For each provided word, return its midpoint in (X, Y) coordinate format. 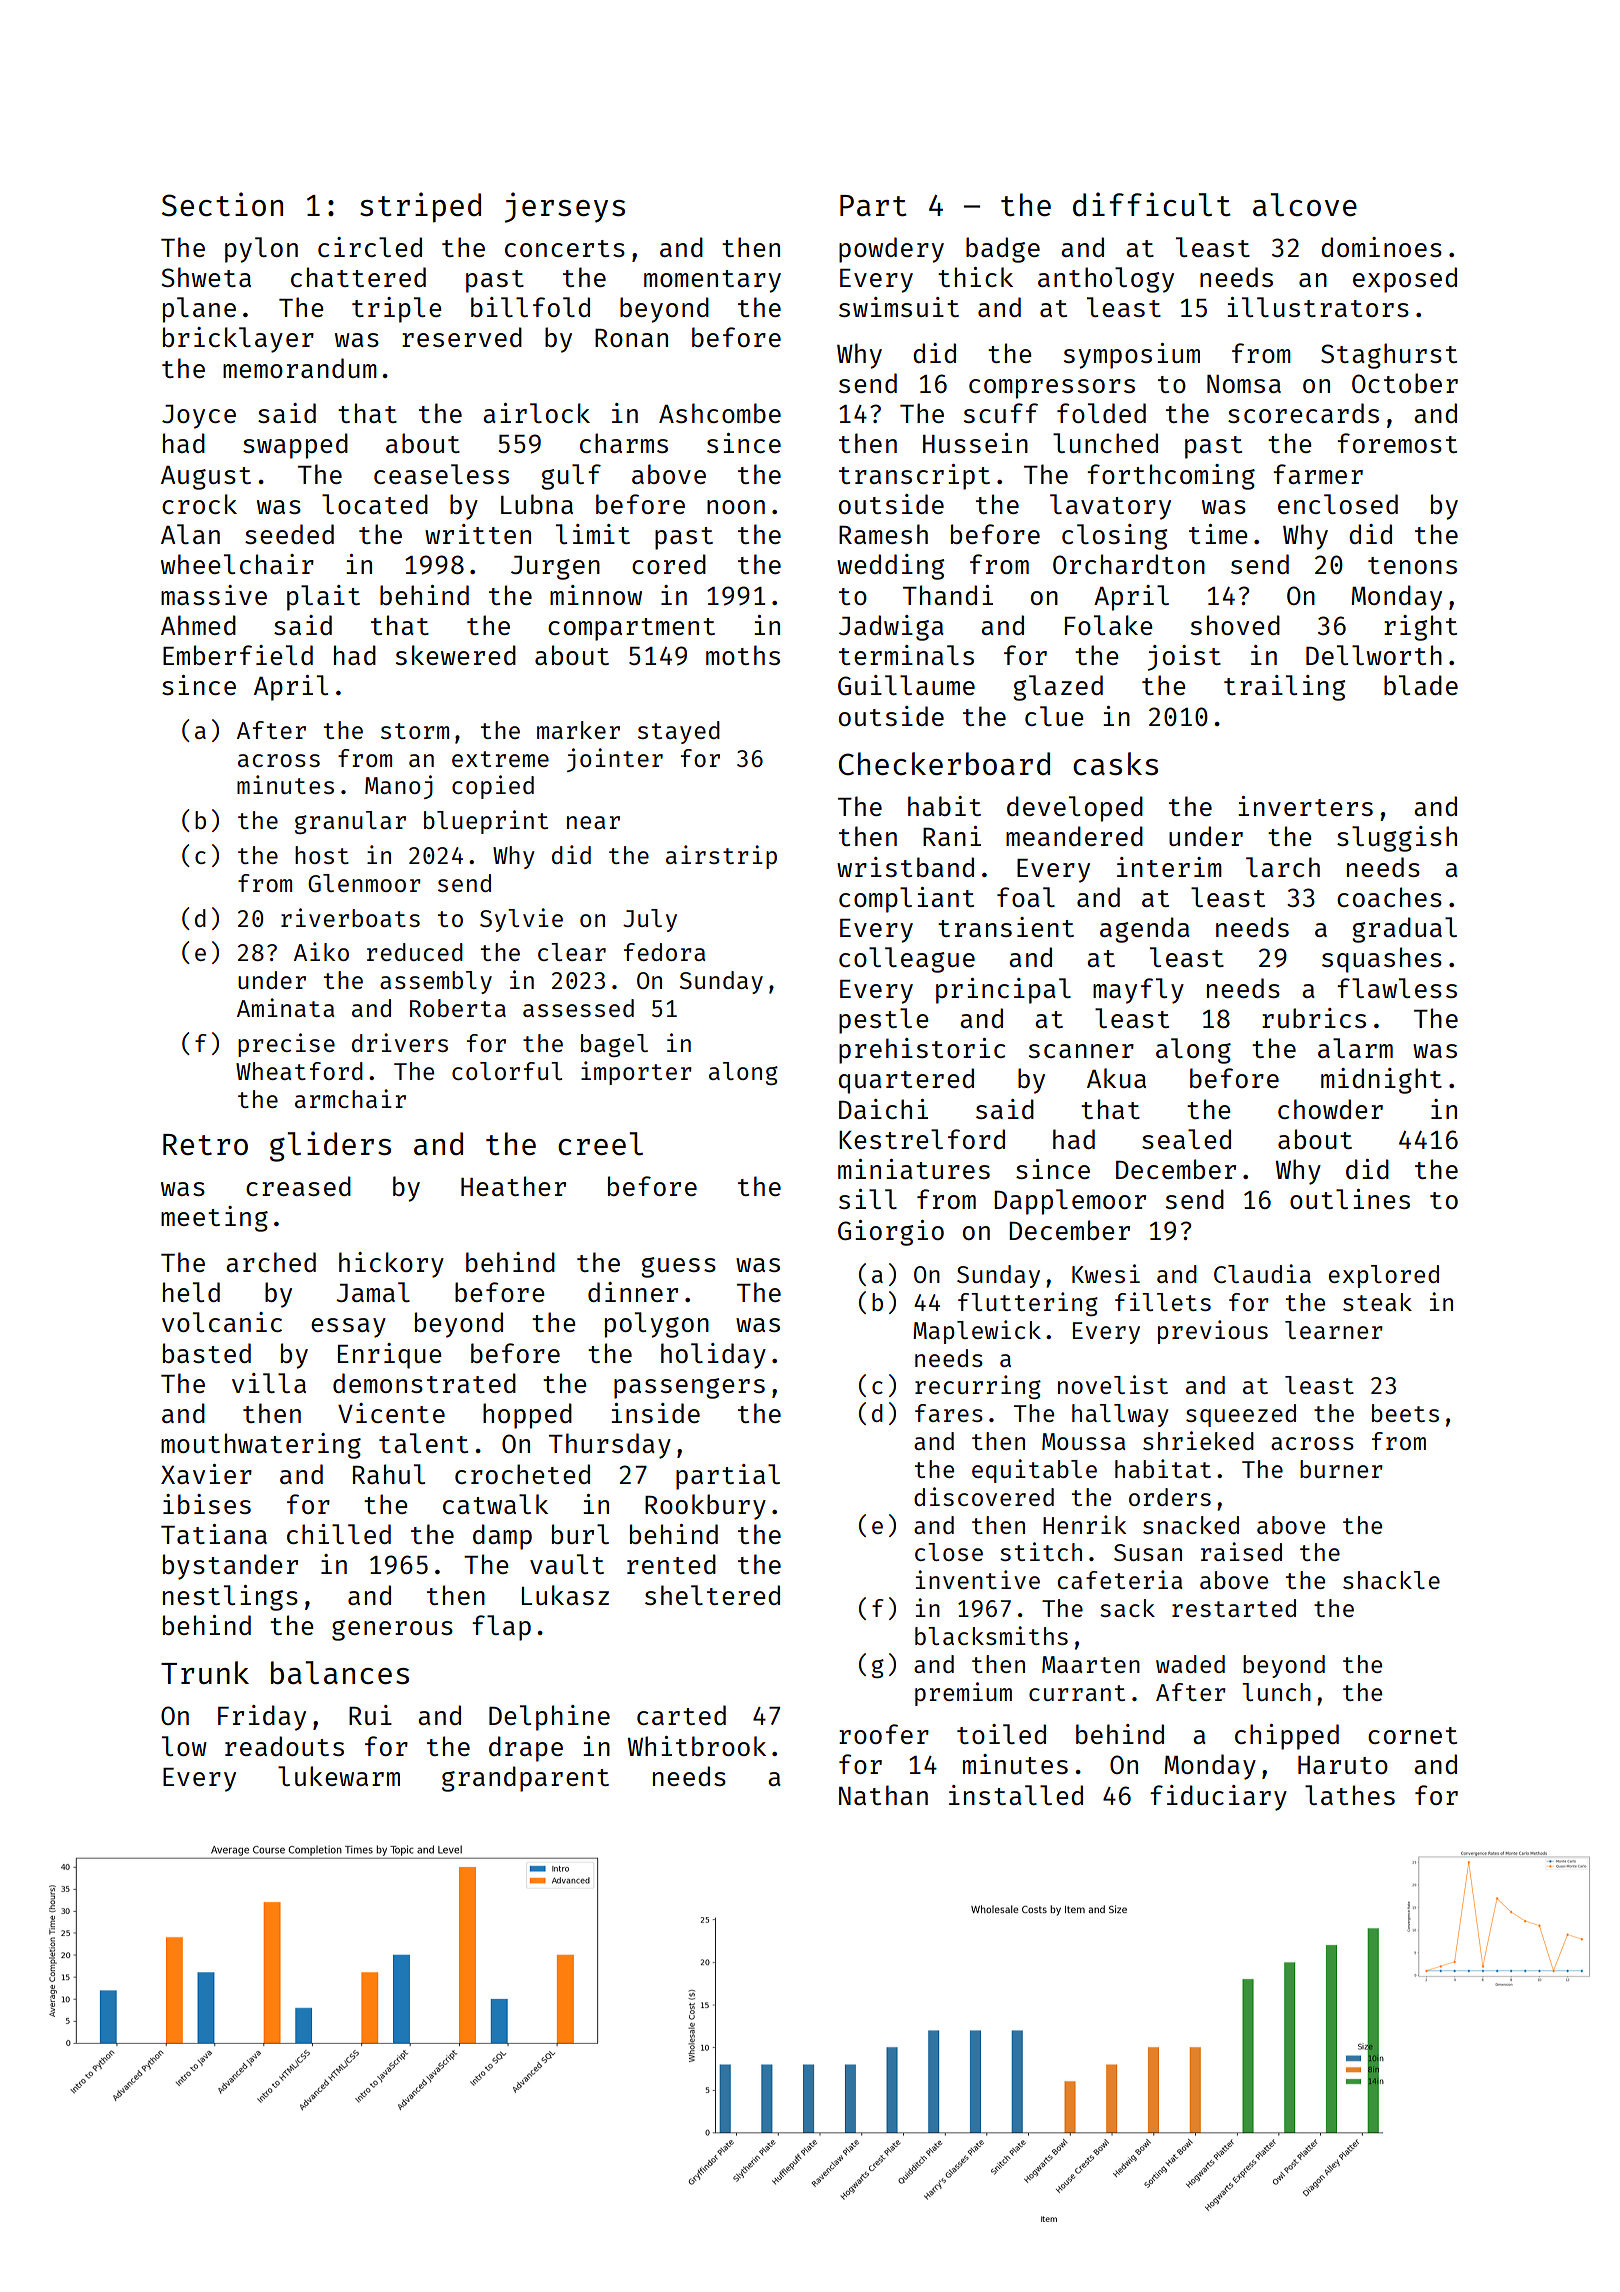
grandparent (525, 1779)
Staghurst (1389, 356)
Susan (1148, 1552)
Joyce (199, 417)
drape (526, 1749)
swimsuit (899, 307)
